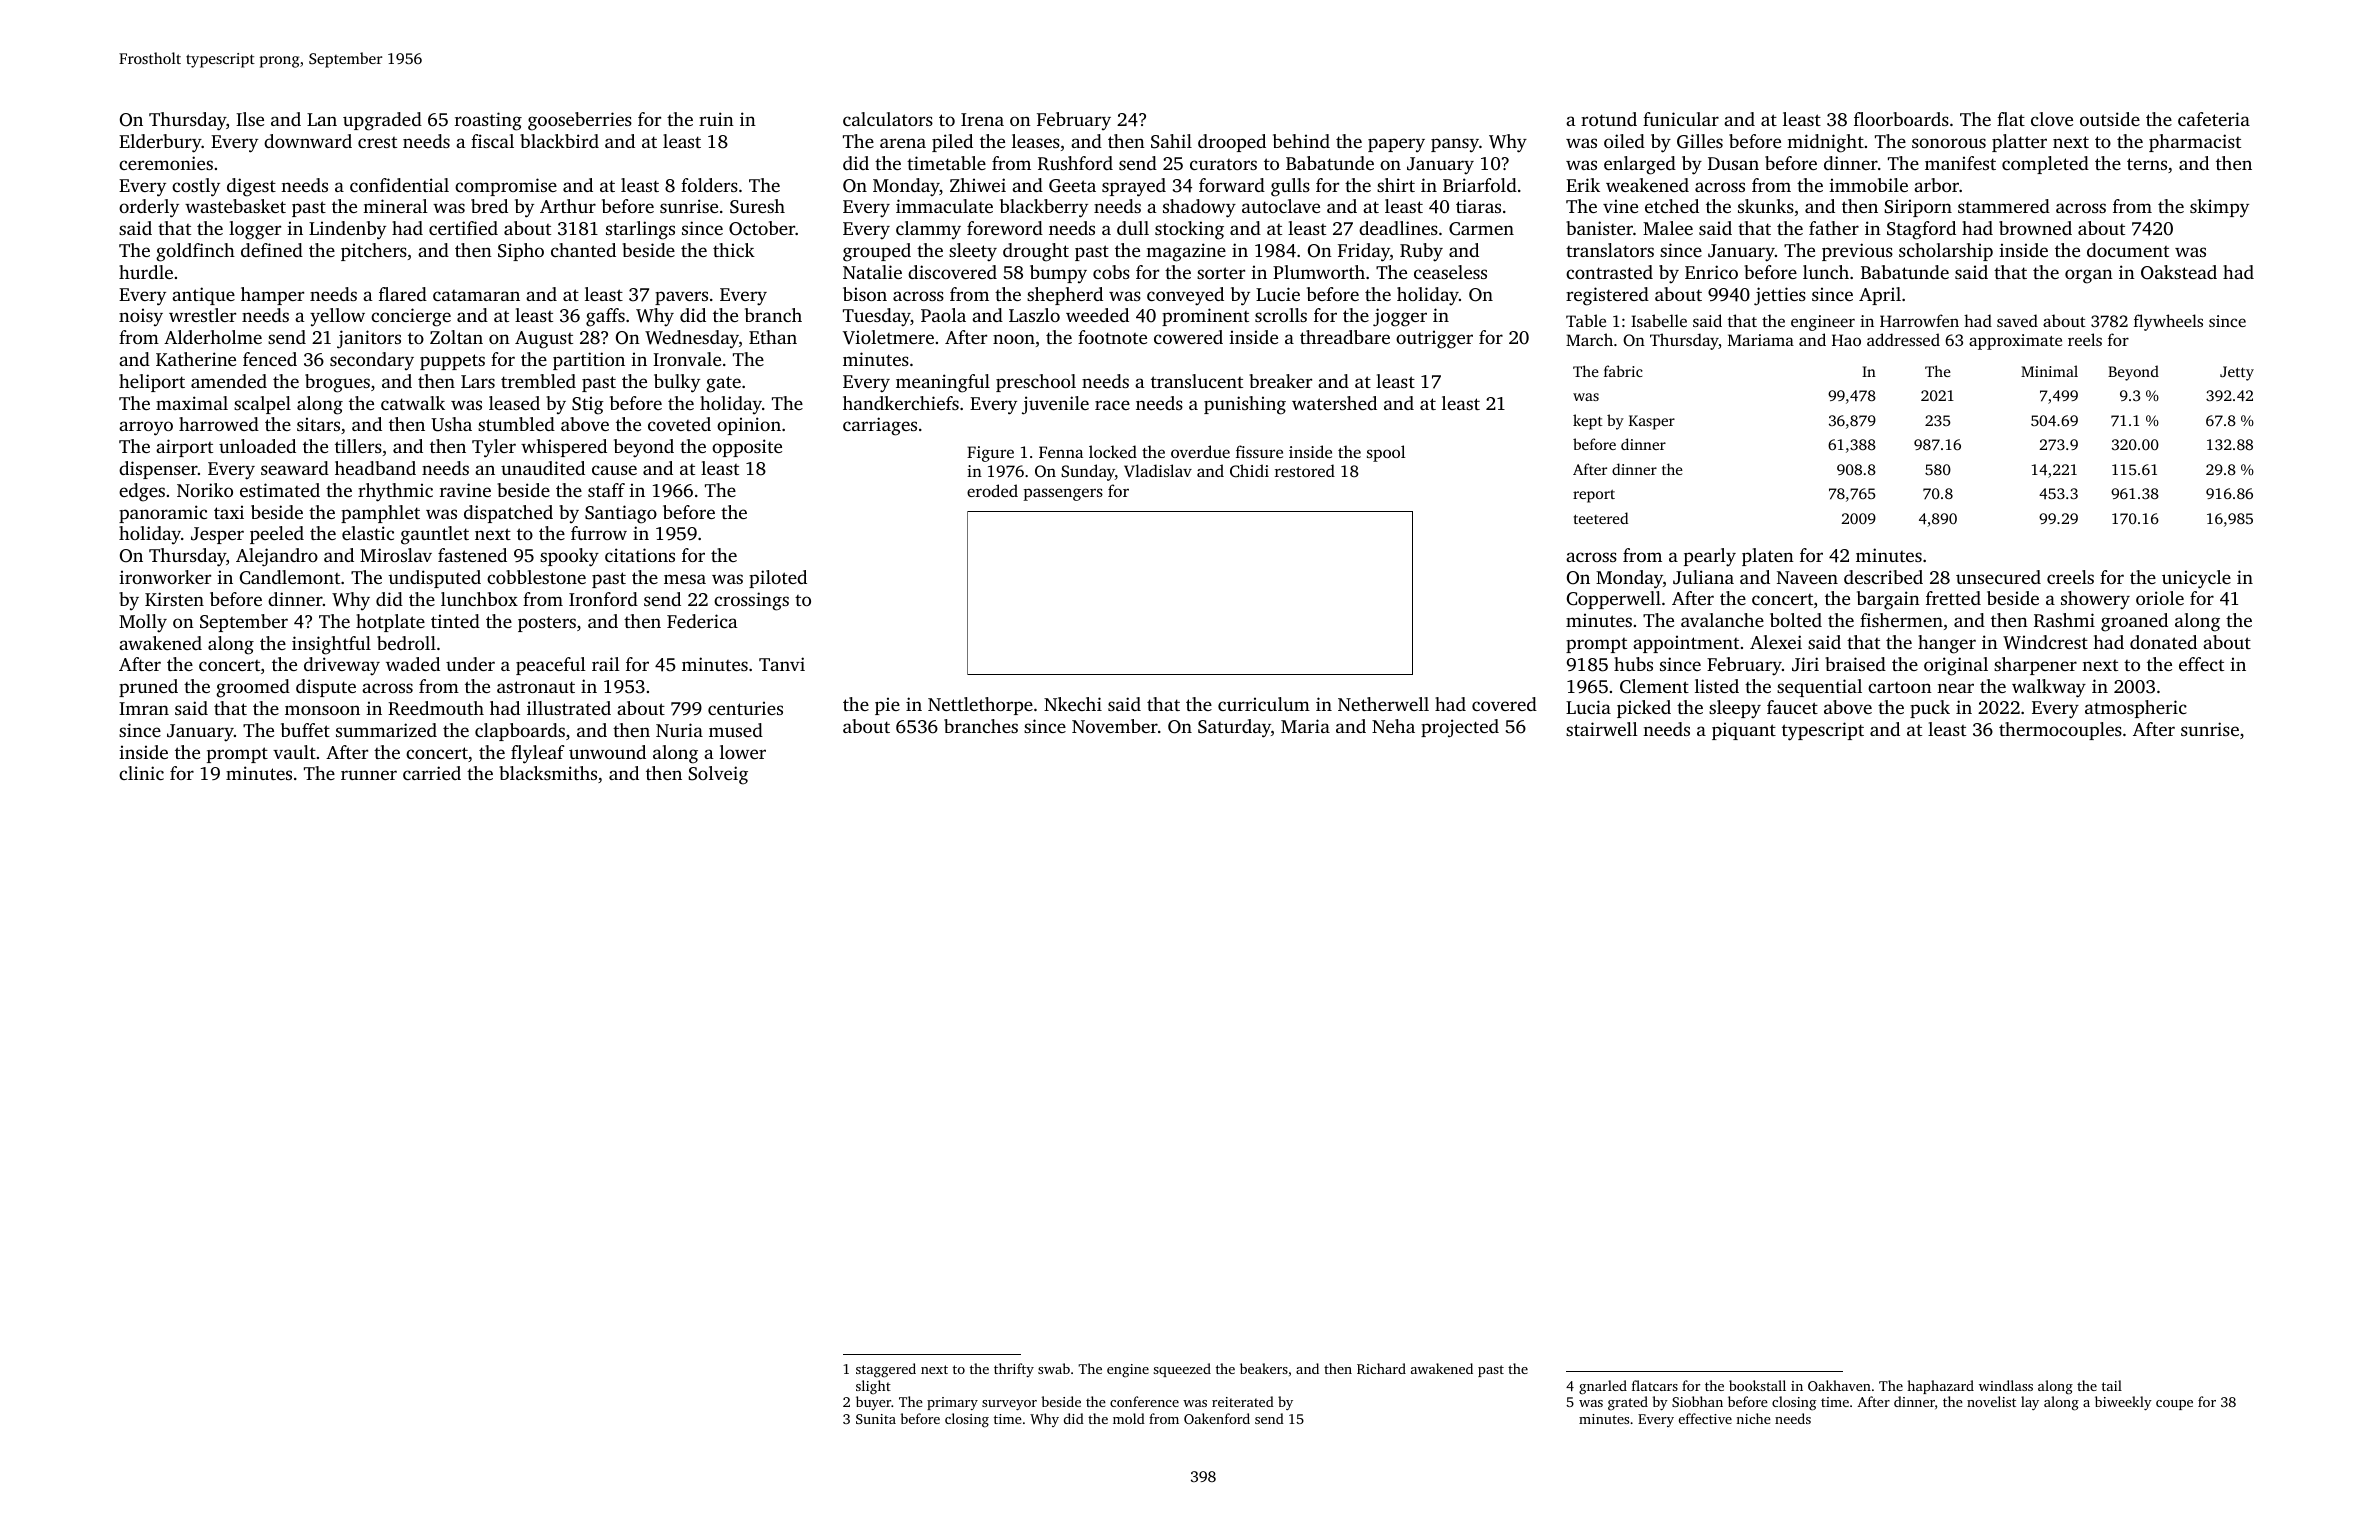 Image resolution: width=2380 pixels, height=1540 pixels. Describe the element at coordinates (1623, 371) in the screenshot. I see `fabric` at that location.
